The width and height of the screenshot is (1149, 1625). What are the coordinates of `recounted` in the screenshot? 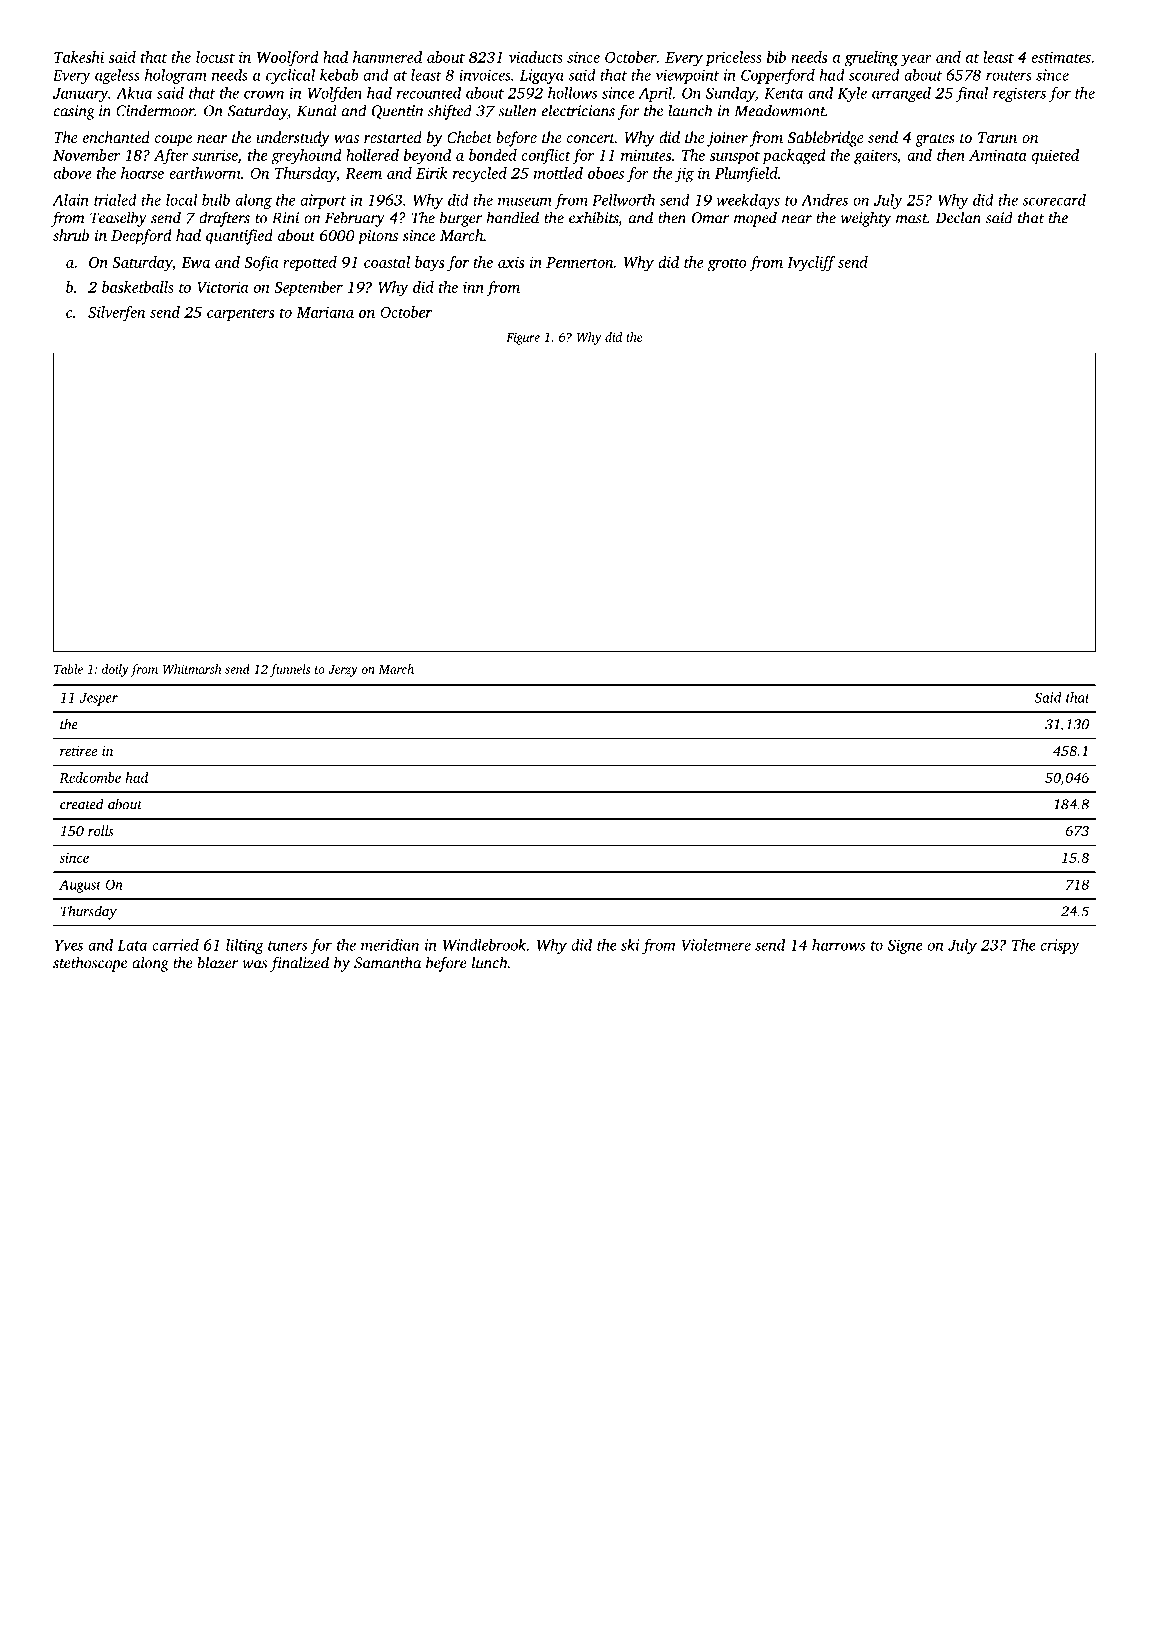 It's located at (429, 93).
